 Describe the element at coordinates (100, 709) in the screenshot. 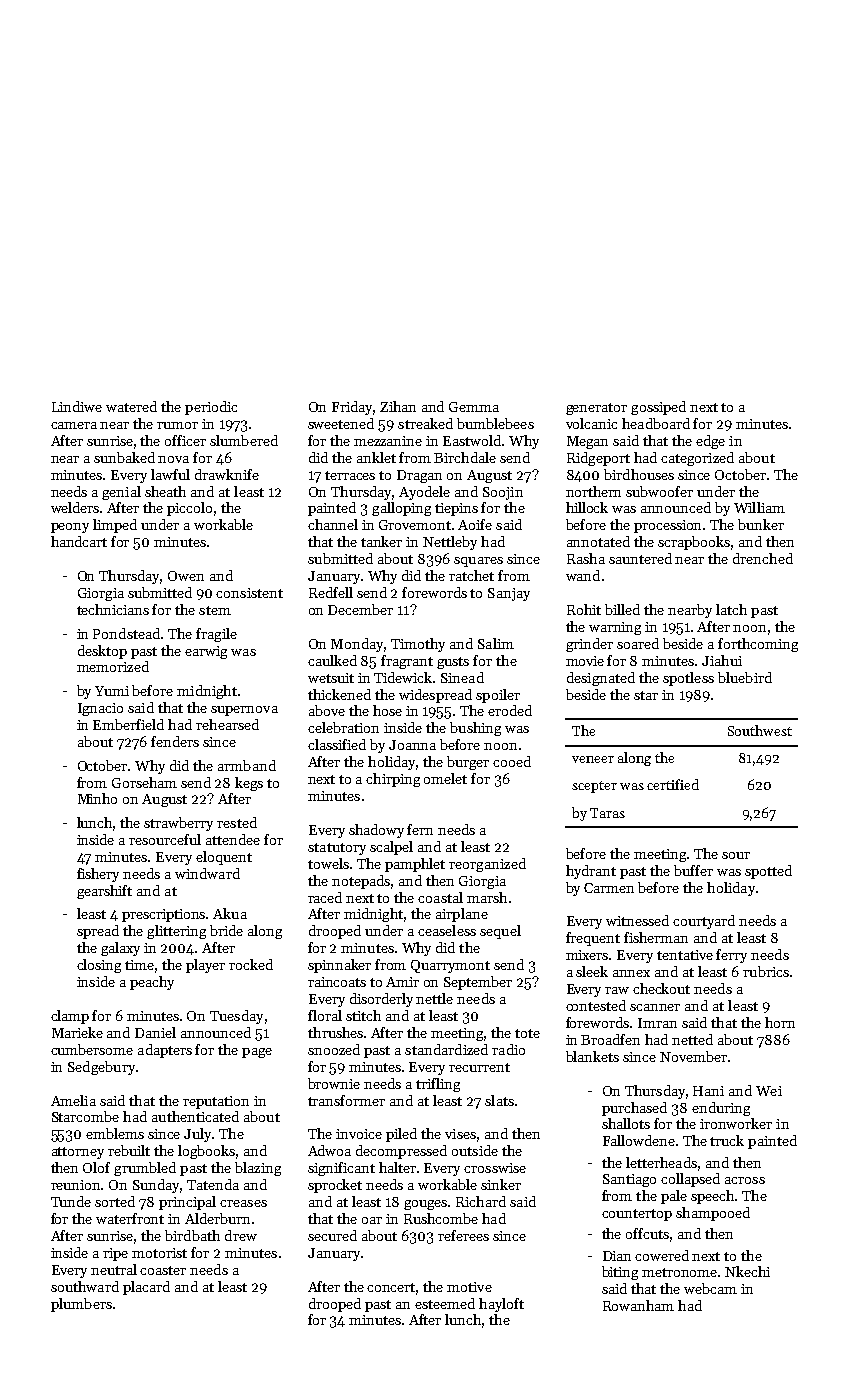

I see `Ignacio` at that location.
